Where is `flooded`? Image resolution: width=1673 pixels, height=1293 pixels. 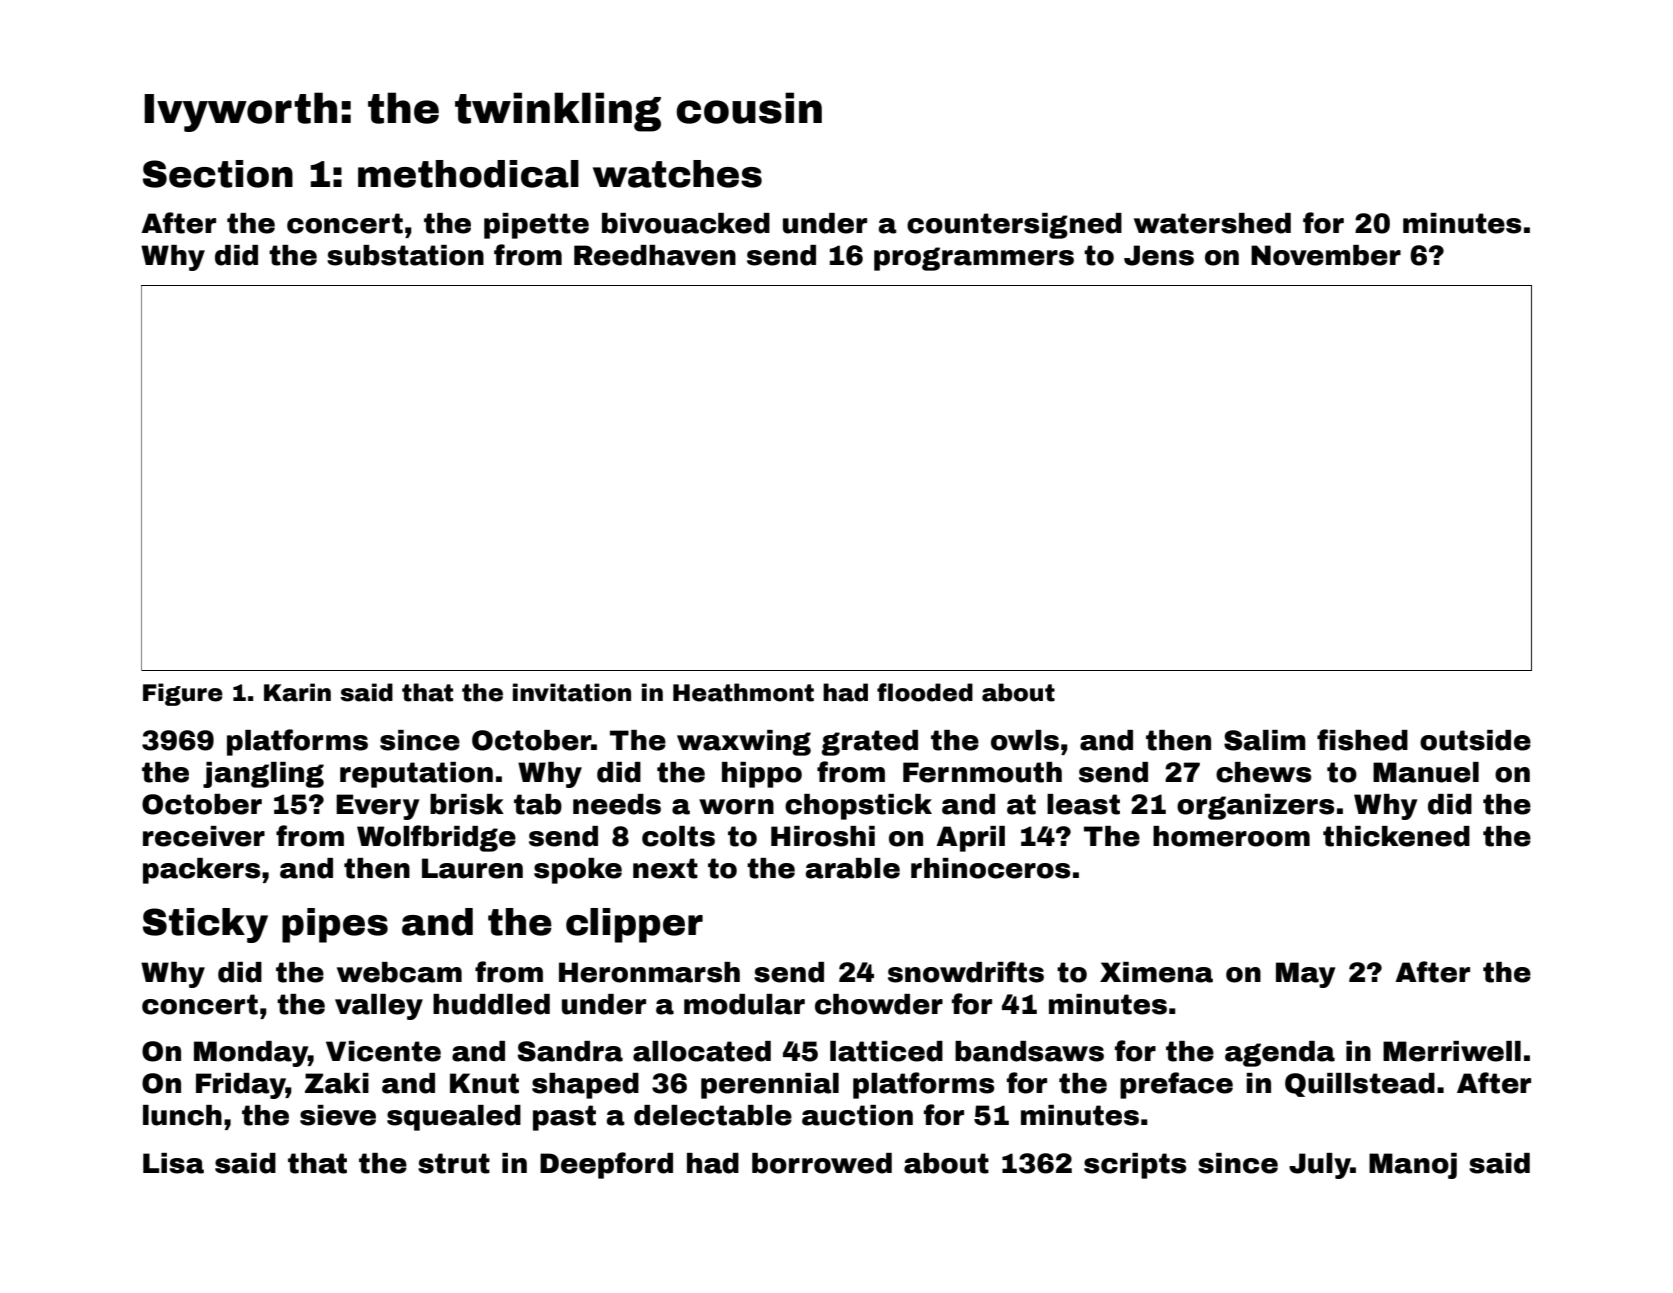 flooded is located at coordinates (925, 692).
